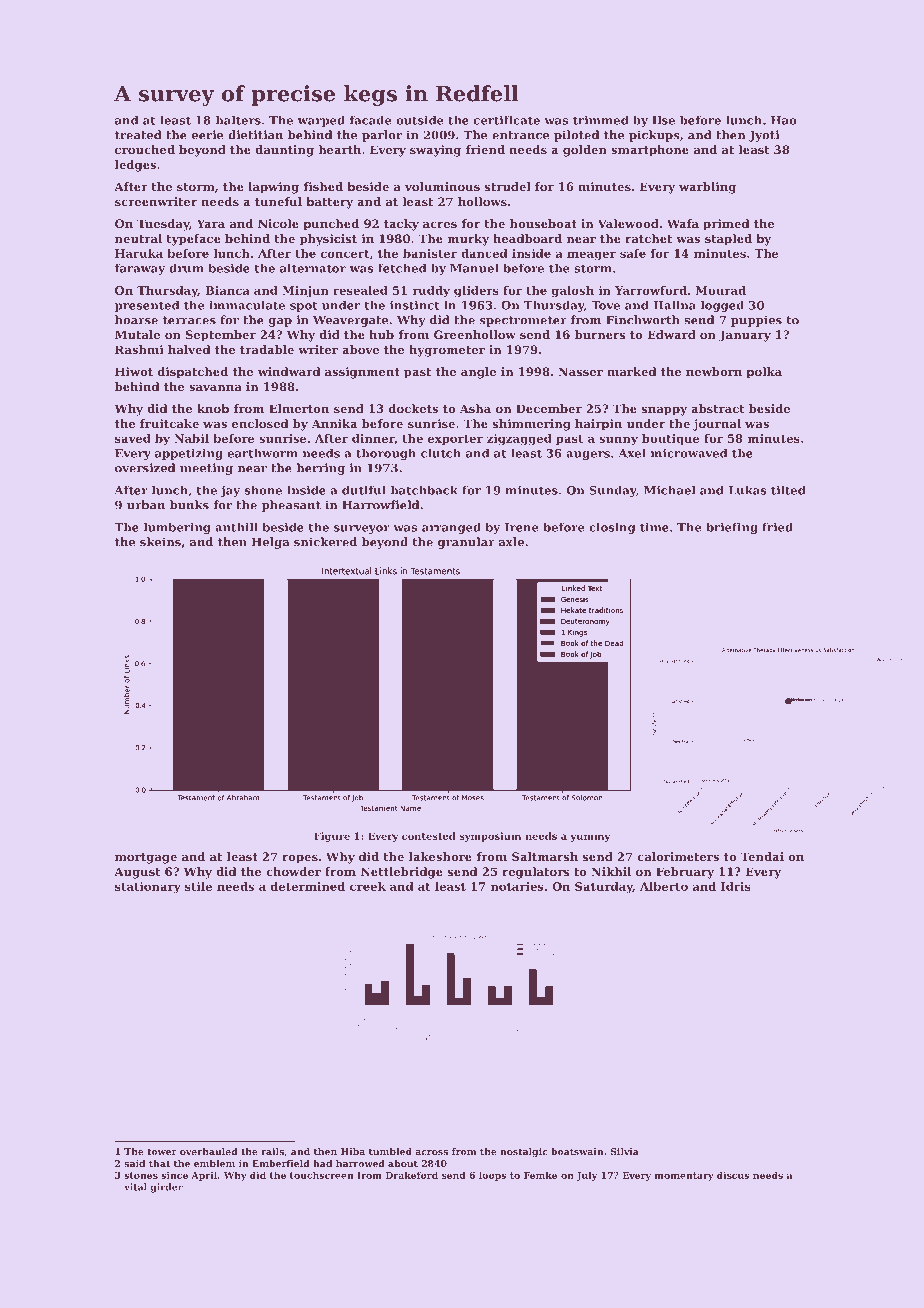 The height and width of the screenshot is (1308, 924). Describe the element at coordinates (138, 135) in the screenshot. I see `treated` at that location.
